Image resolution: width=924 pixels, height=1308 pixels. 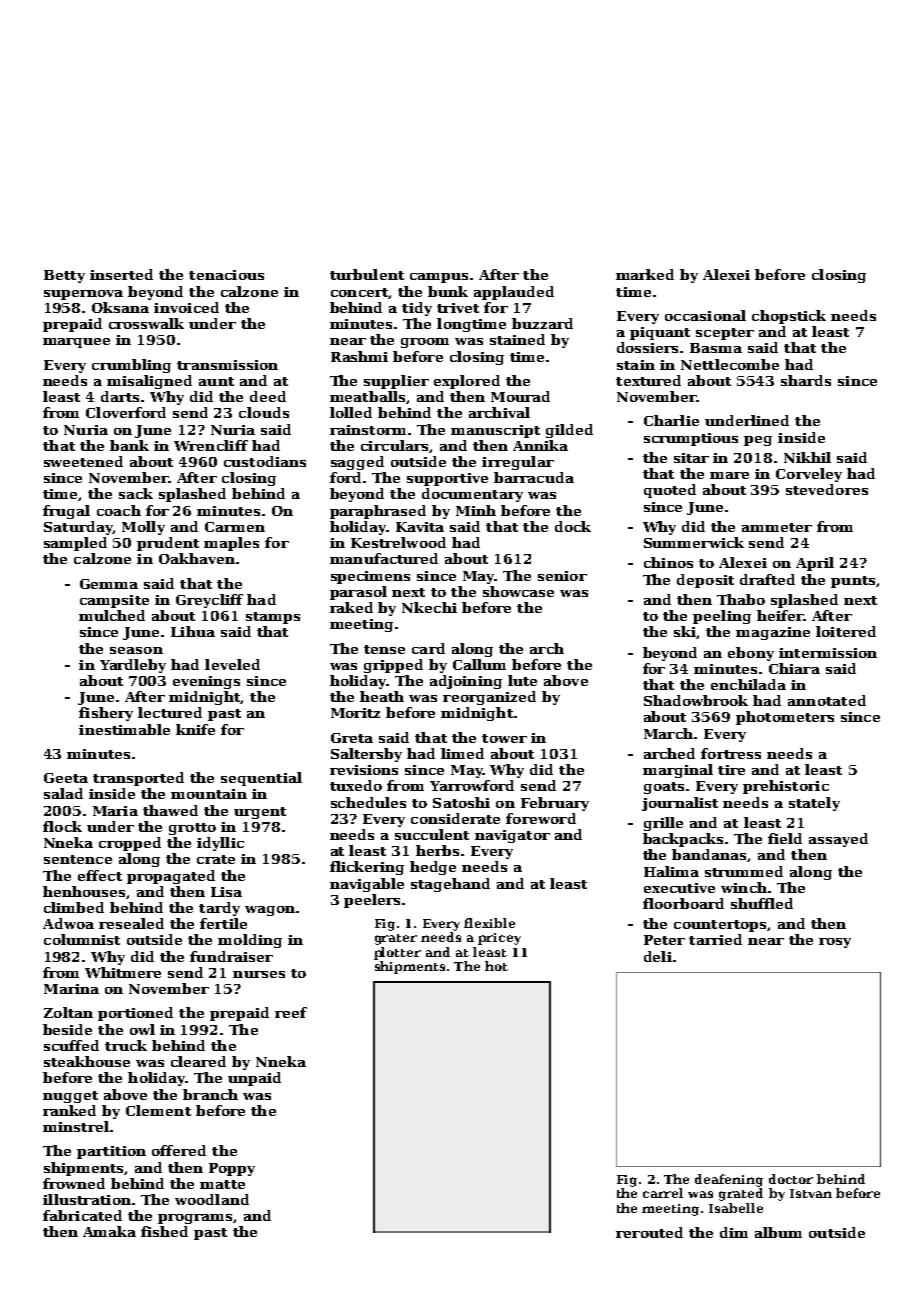 I want to click on reorganized, so click(x=489, y=698).
